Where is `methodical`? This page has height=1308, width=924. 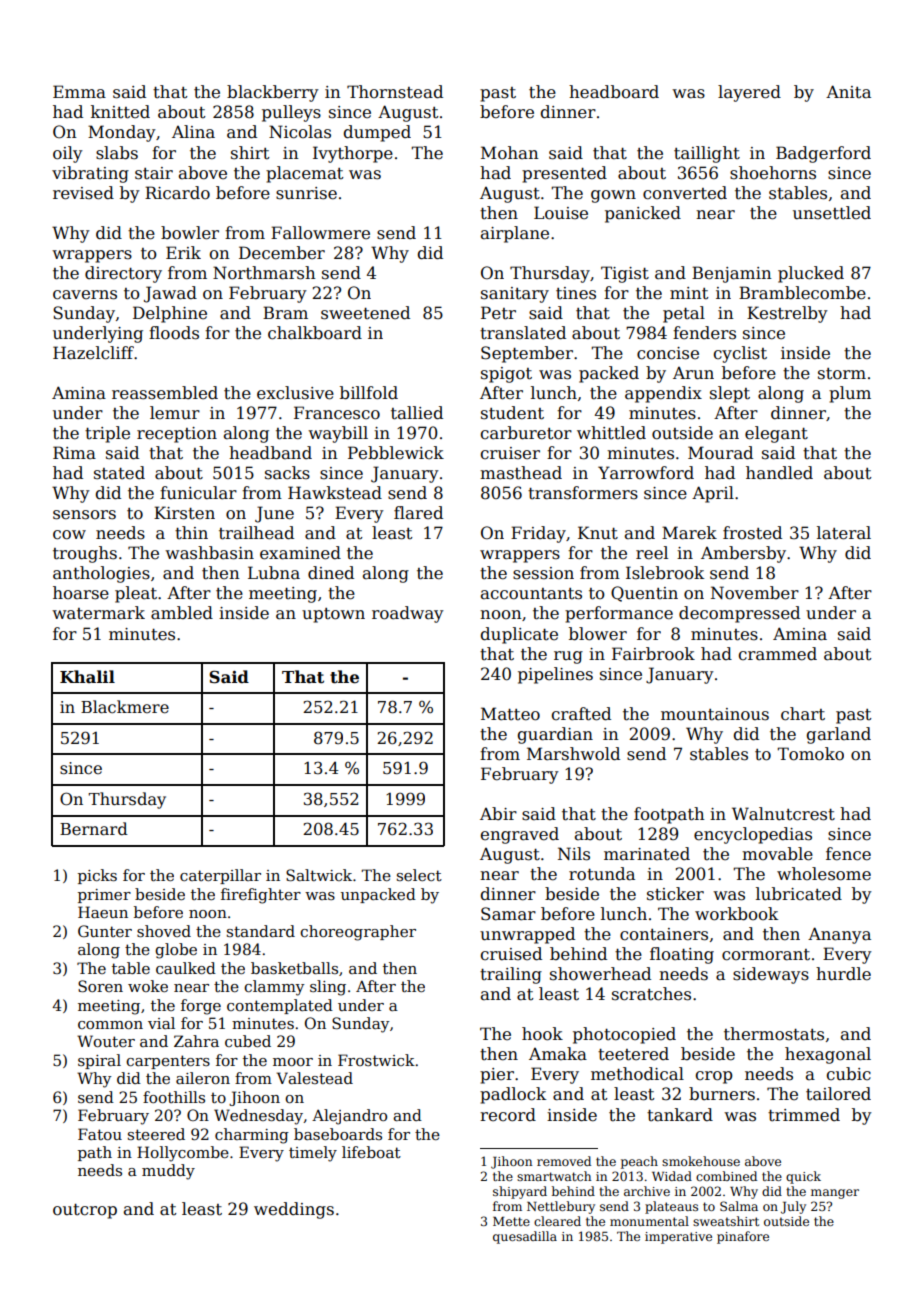 methodical is located at coordinates (637, 1074).
